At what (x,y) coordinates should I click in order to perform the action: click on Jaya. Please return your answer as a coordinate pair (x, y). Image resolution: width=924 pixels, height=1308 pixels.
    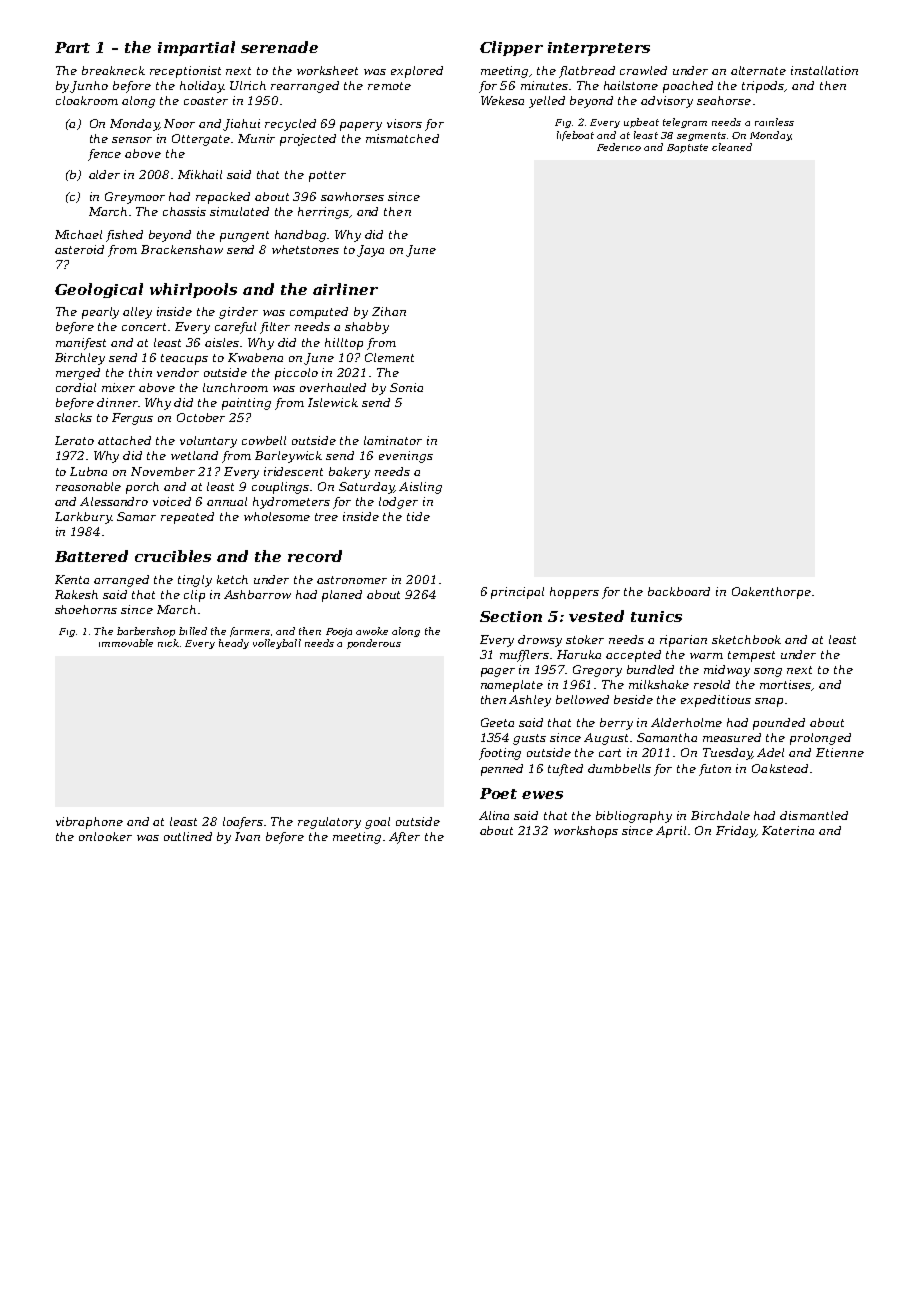
    Looking at the image, I should click on (370, 251).
